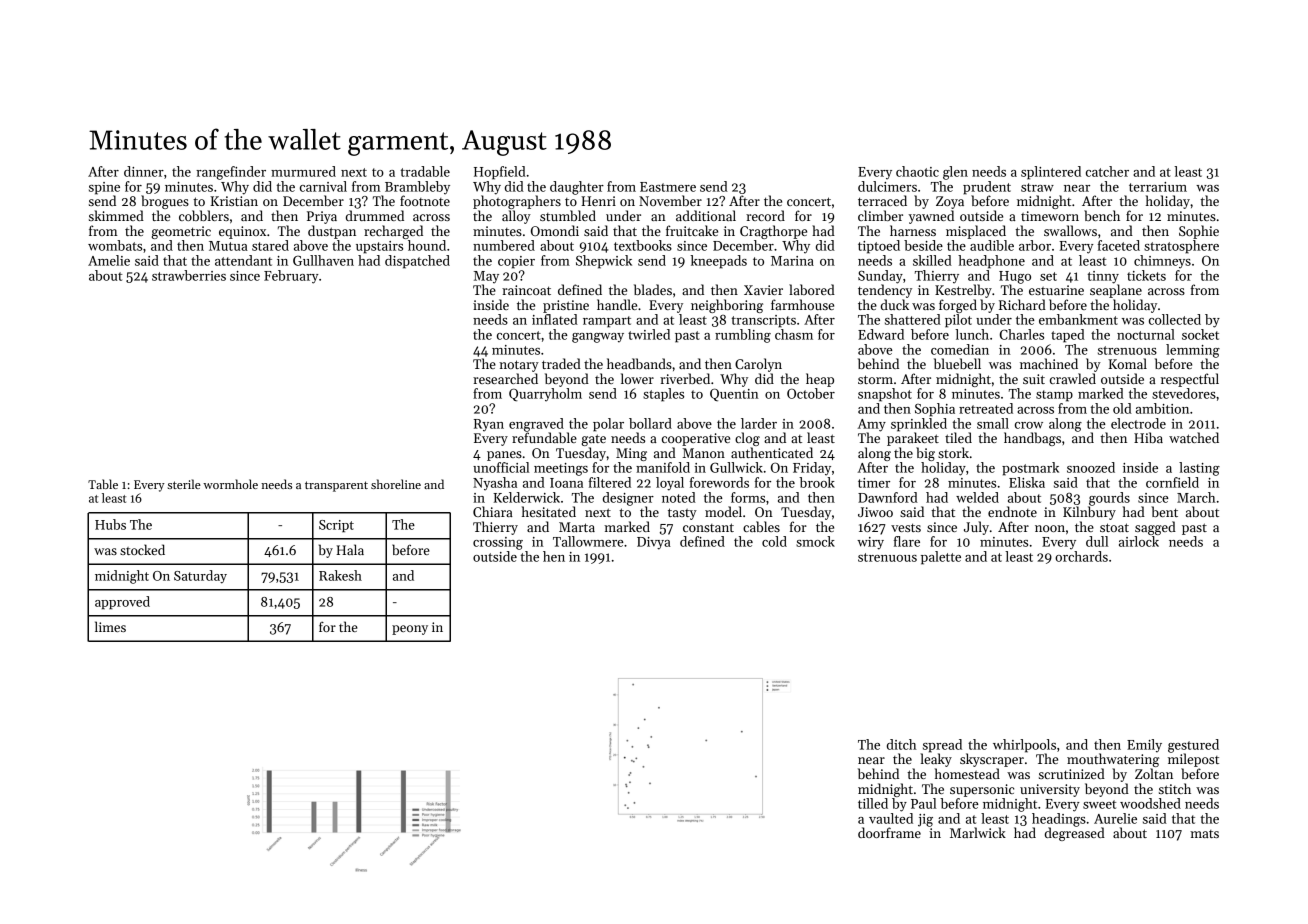  I want to click on limes, so click(110, 626).
